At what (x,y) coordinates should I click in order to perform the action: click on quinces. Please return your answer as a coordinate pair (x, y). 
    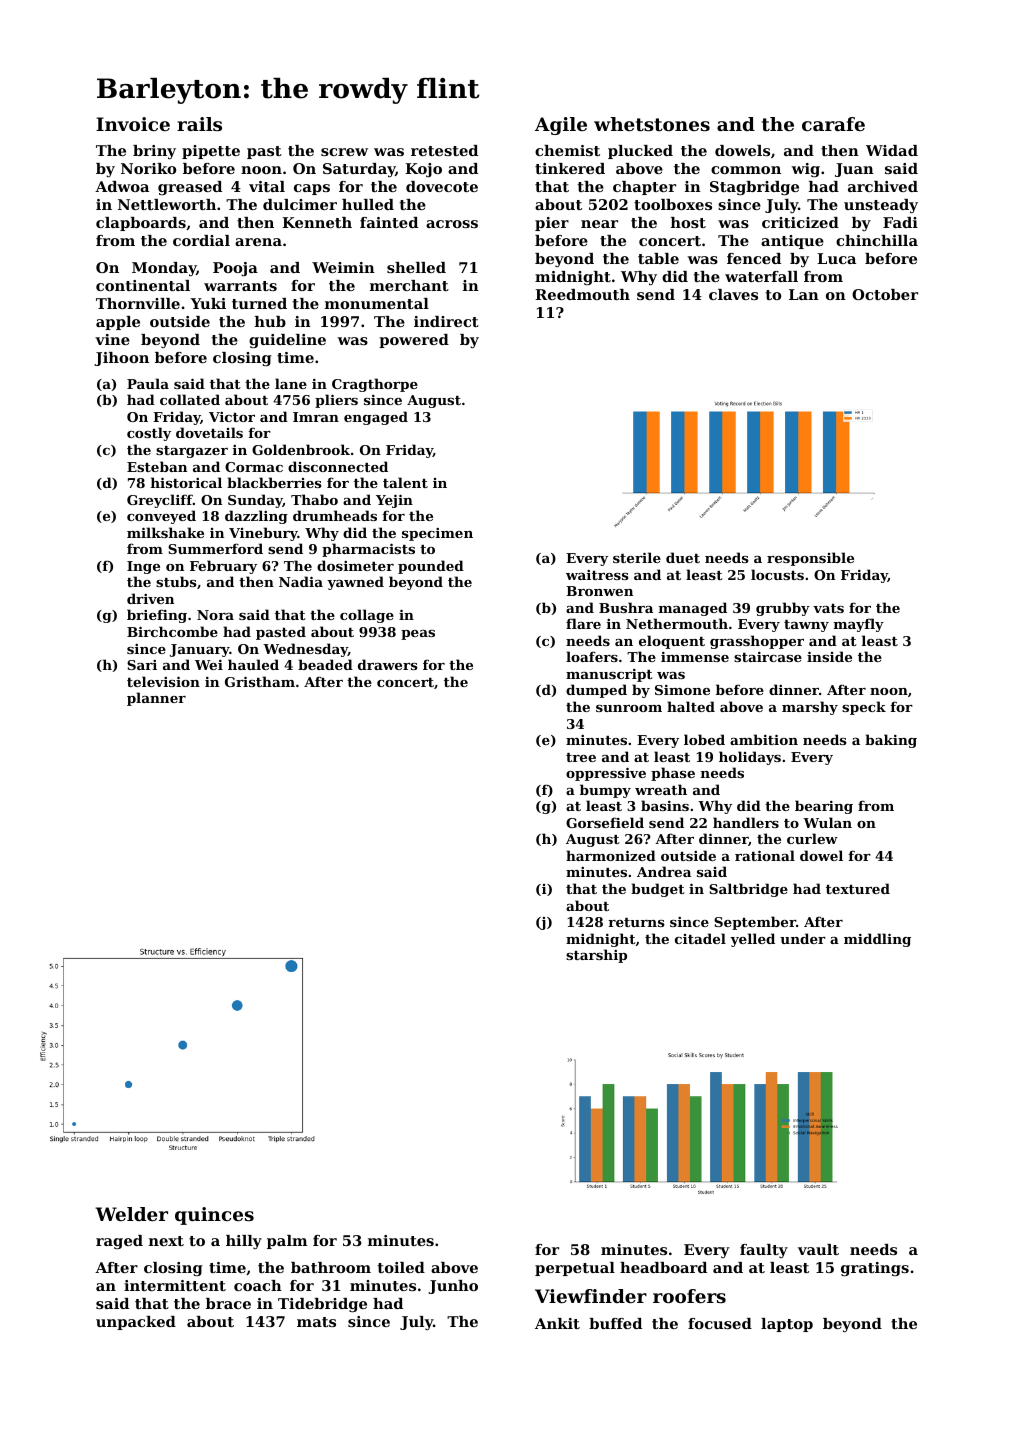
    Looking at the image, I should click on (214, 1216).
